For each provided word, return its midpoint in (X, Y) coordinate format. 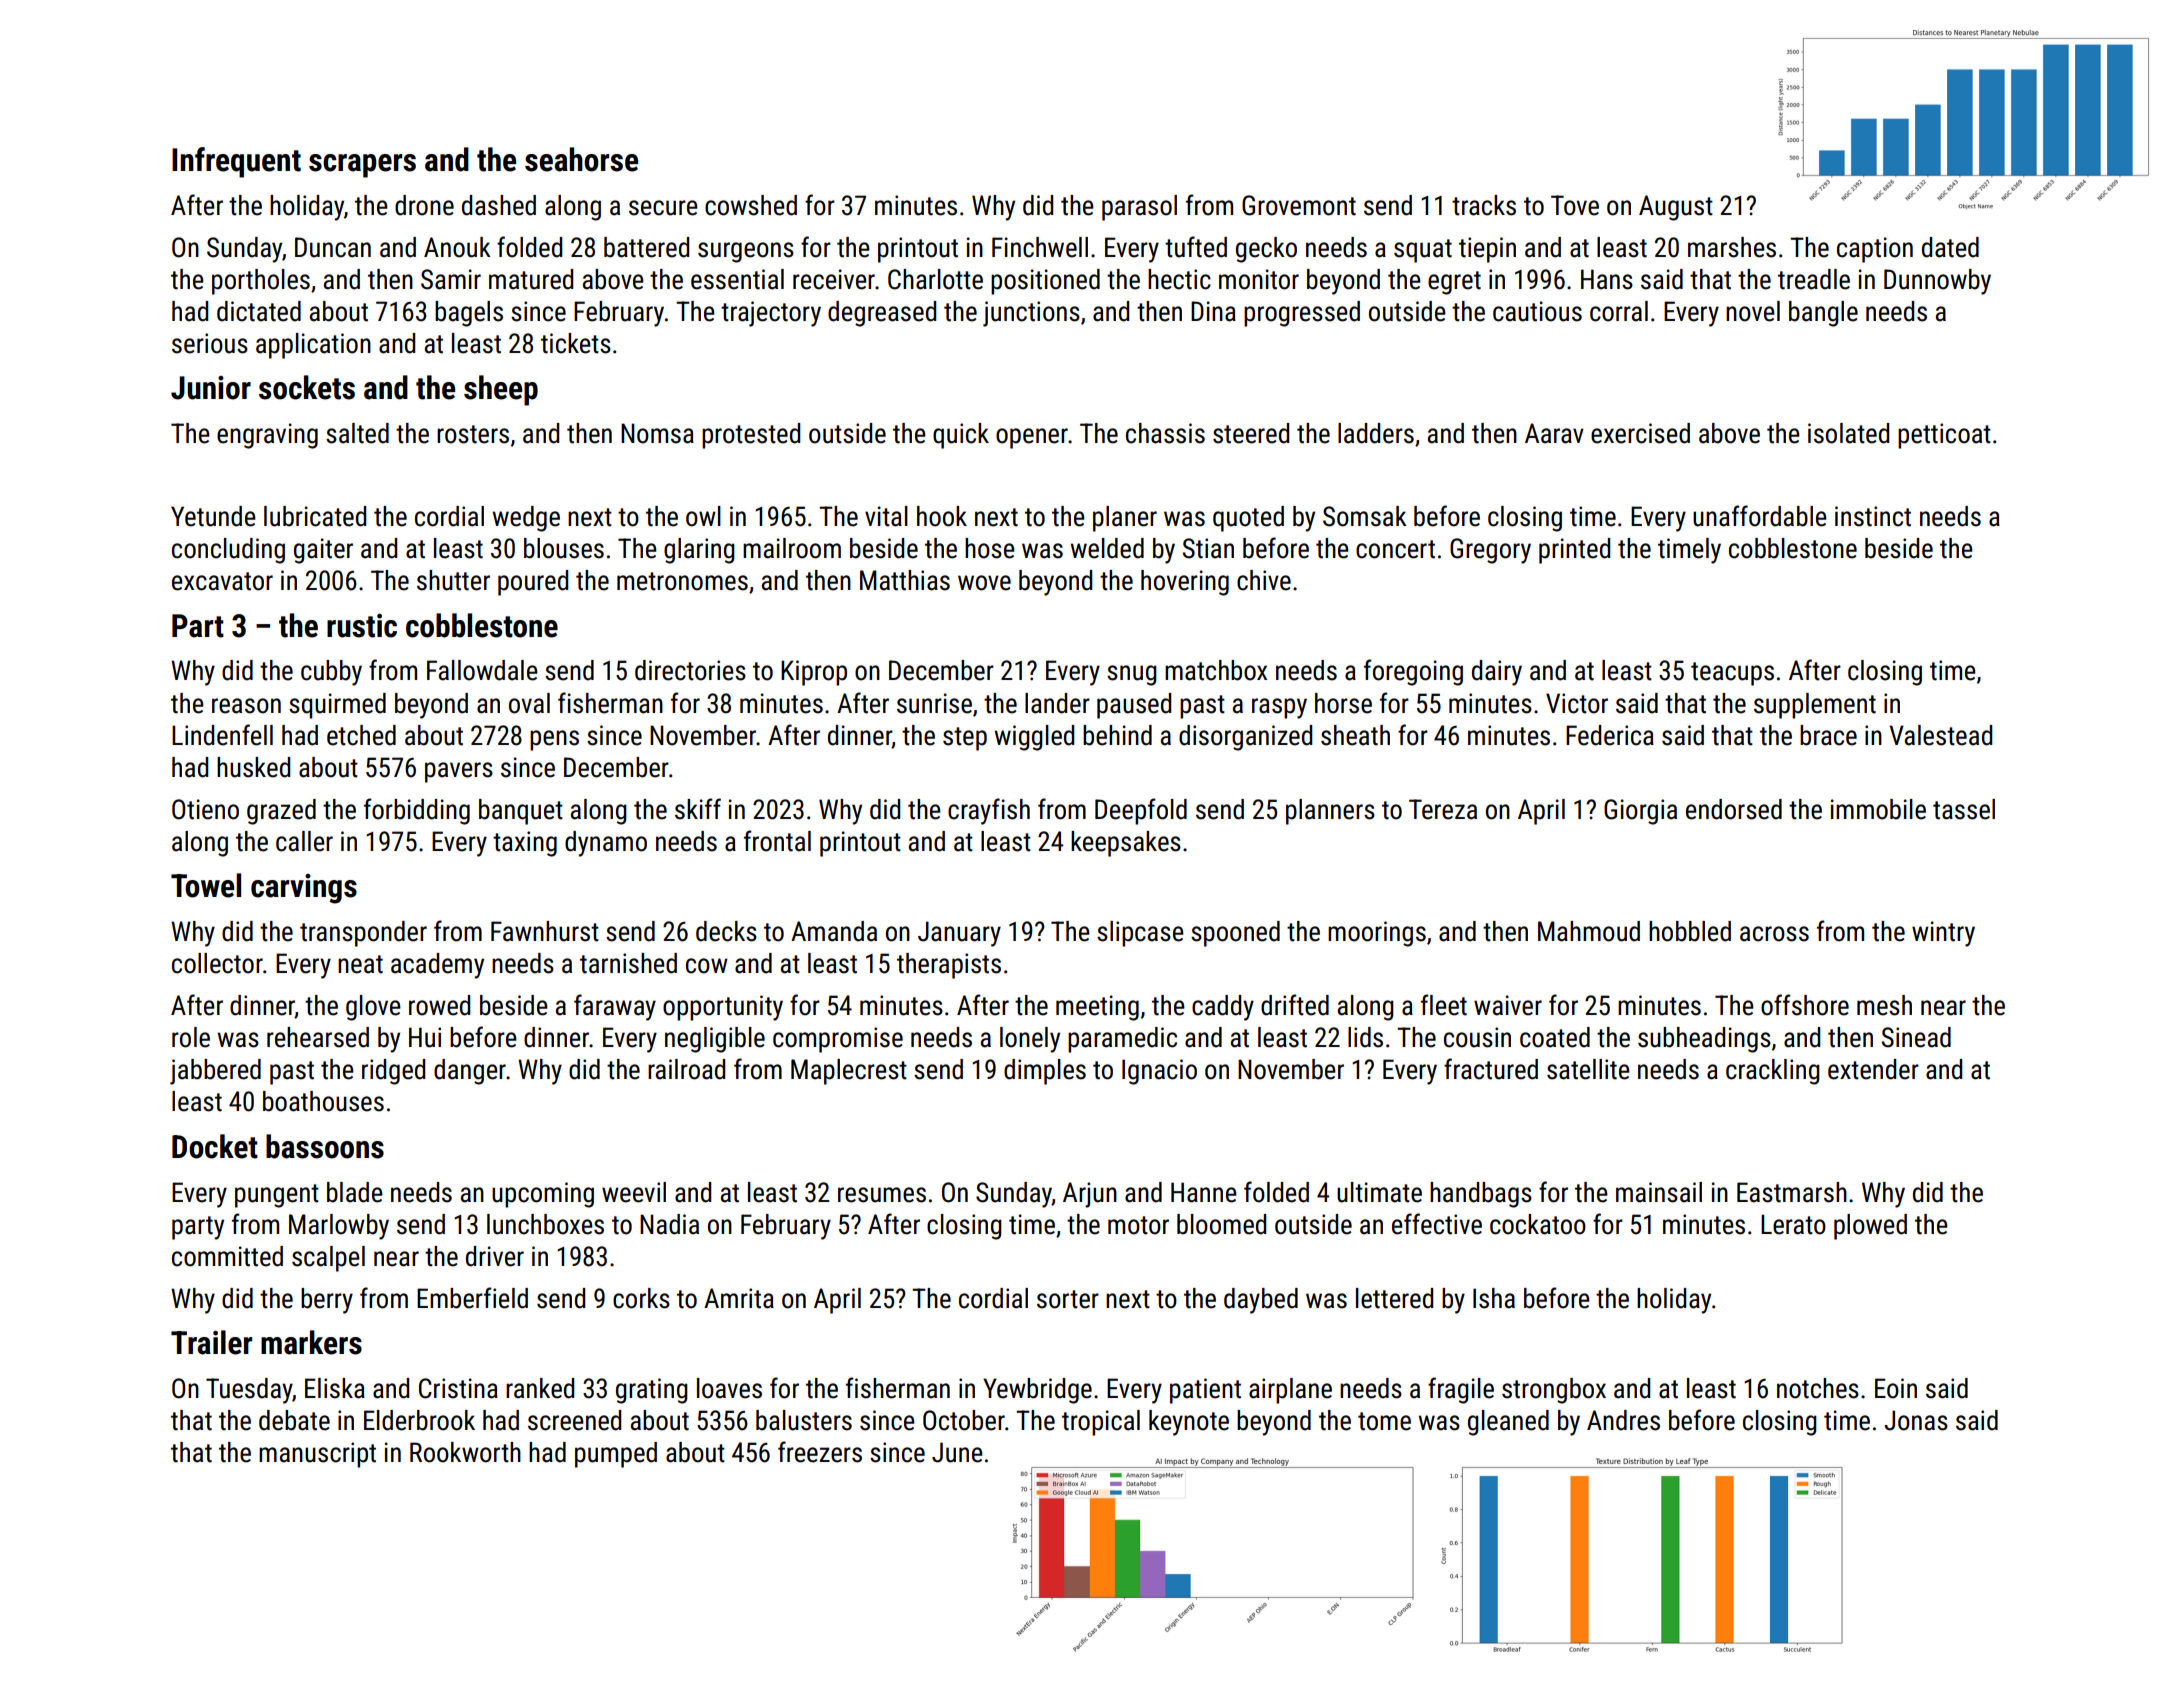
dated (1950, 247)
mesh (1884, 1005)
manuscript (317, 1455)
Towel (206, 885)
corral (1619, 311)
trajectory (771, 314)
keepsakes (1126, 844)
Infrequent (236, 162)
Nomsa (657, 433)
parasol (1139, 208)
